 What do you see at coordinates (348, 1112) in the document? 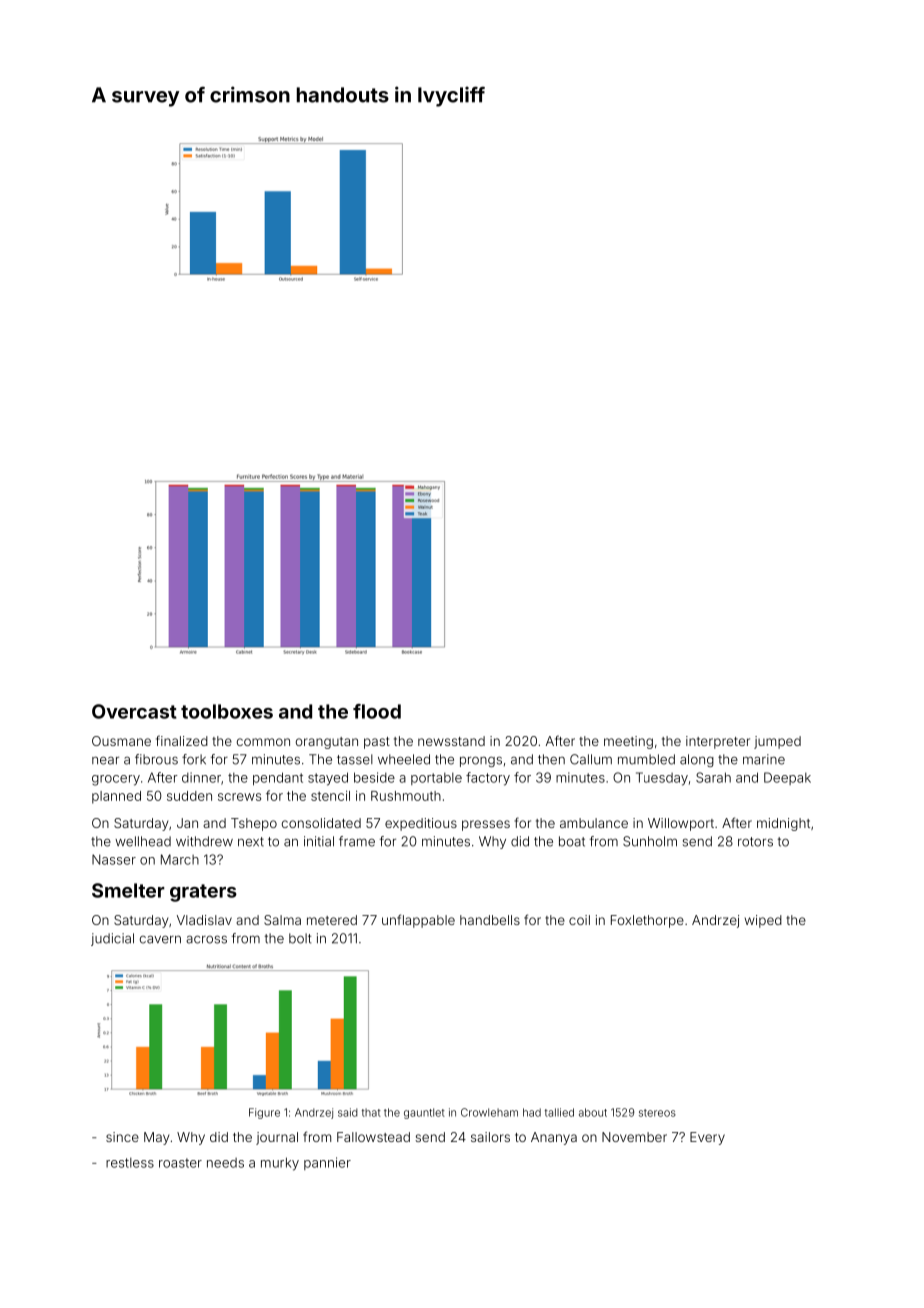
I see `said` at bounding box center [348, 1112].
